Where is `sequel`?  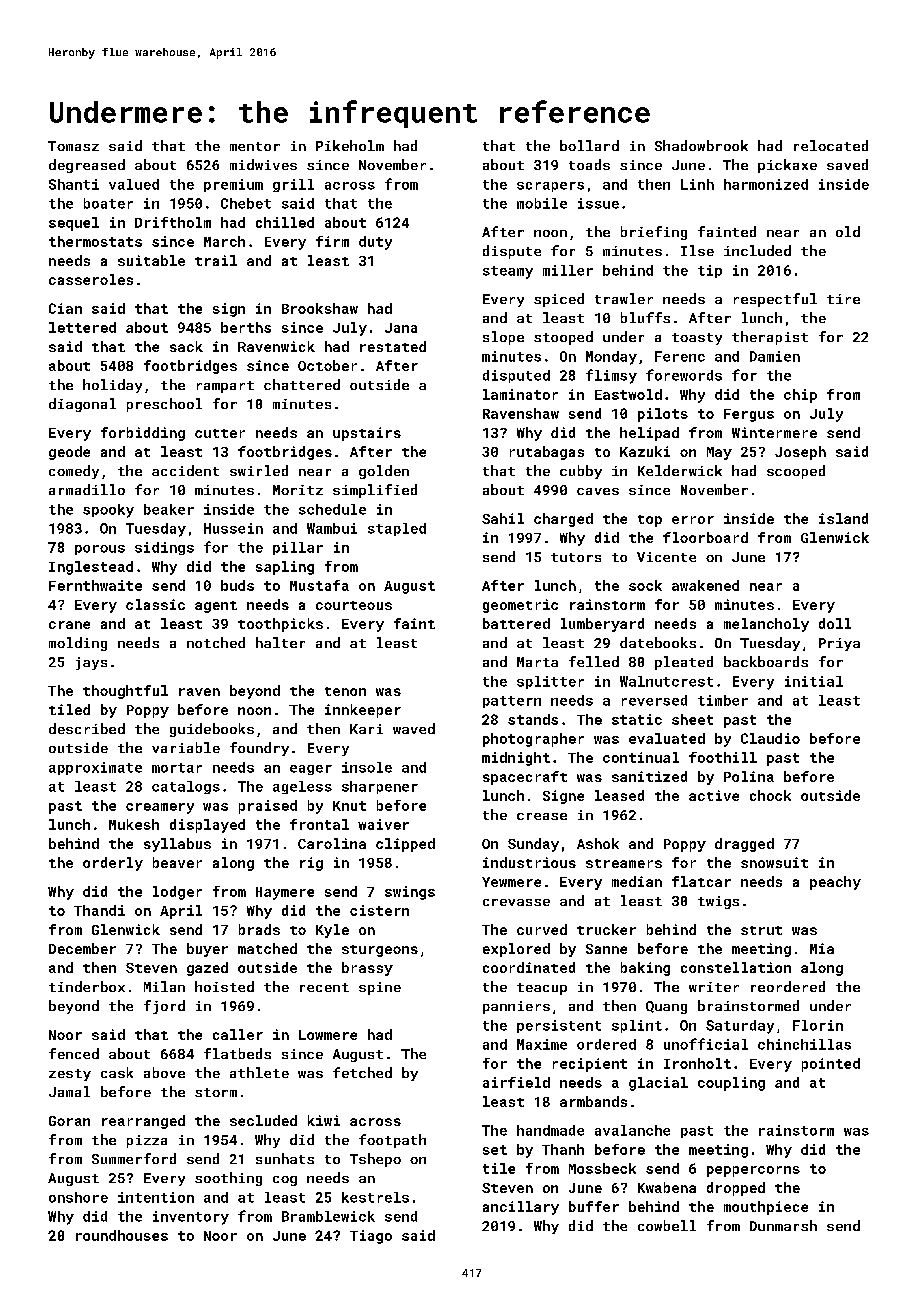 sequel is located at coordinates (74, 224).
